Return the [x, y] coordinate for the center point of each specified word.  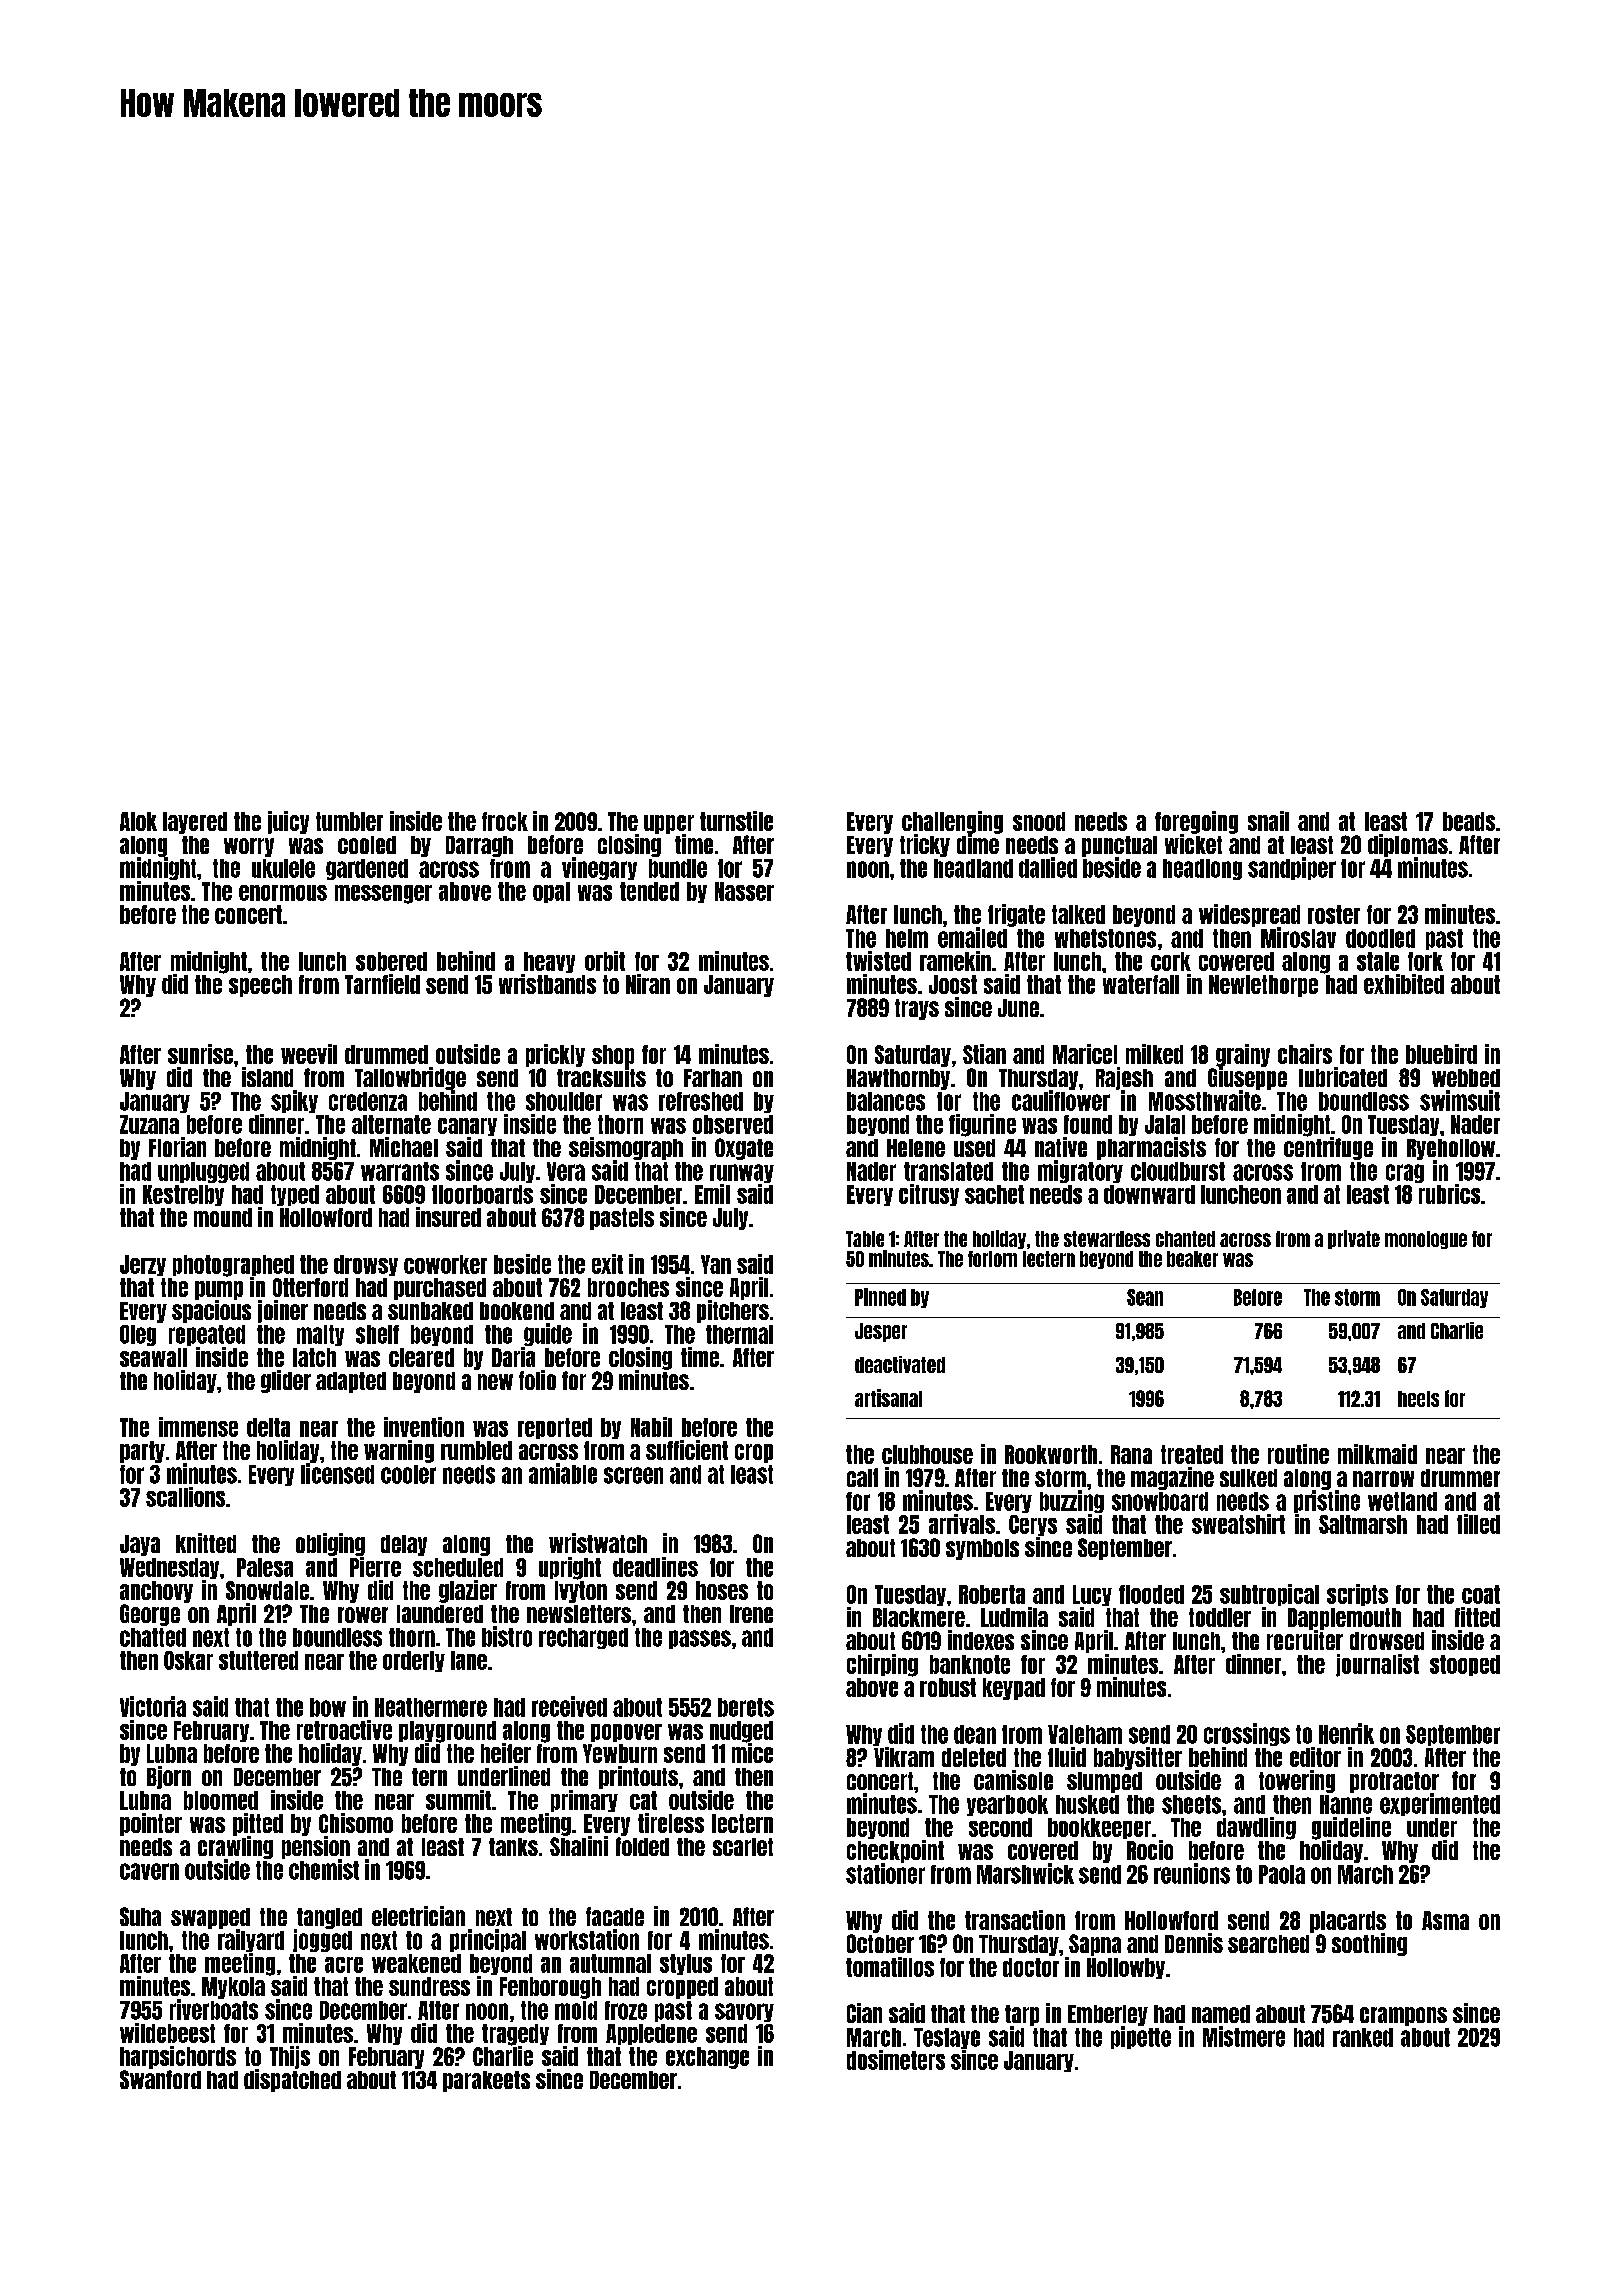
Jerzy [143, 1265]
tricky [925, 845]
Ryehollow [1451, 1149]
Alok [138, 821]
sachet [994, 1194]
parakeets [486, 2081]
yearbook [1007, 1805]
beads [1469, 821]
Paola [1282, 1874]
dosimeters [896, 2060]
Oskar [188, 1660]
